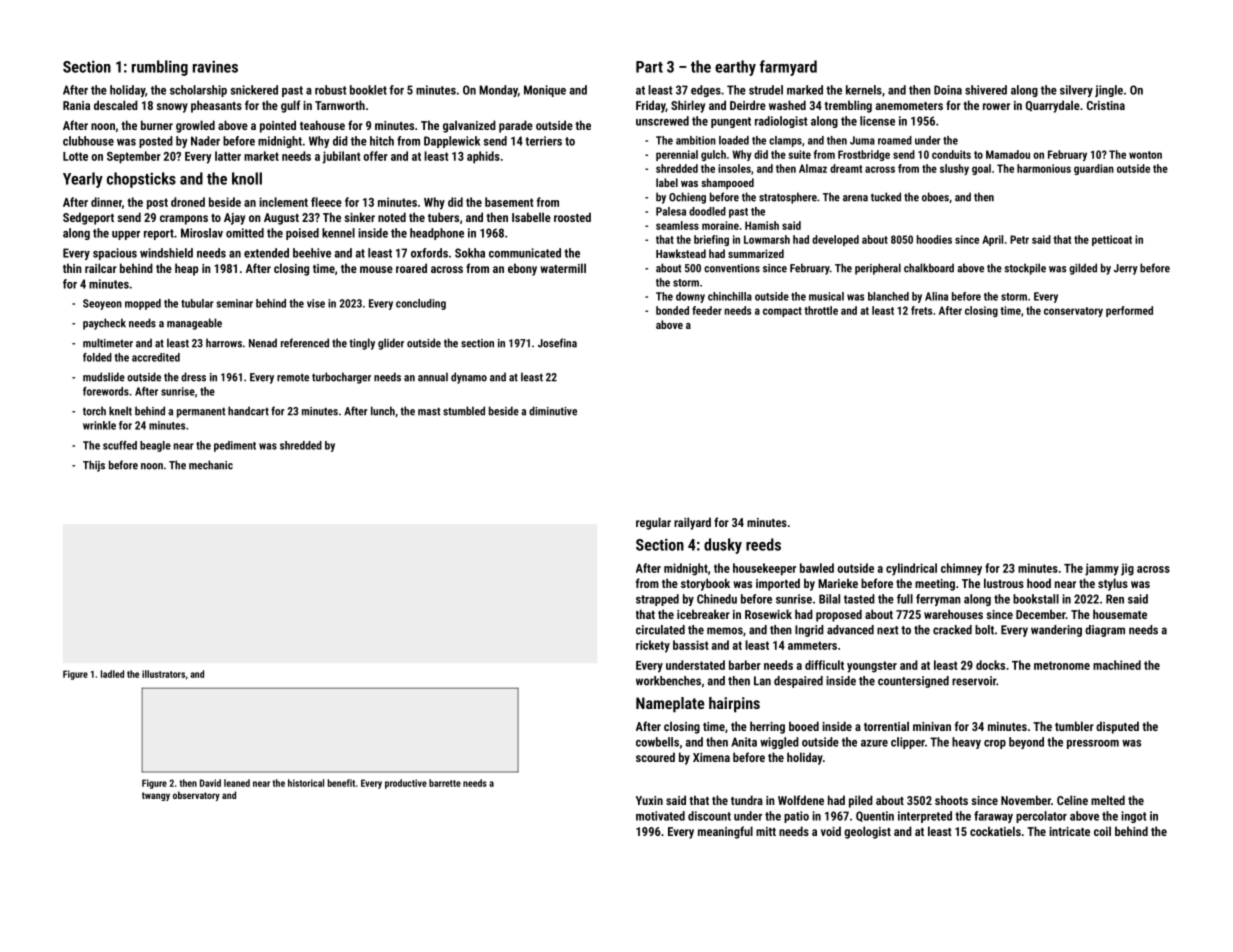 The height and width of the page is (952, 1233). What do you see at coordinates (211, 465) in the page?
I see `mechanic` at bounding box center [211, 465].
